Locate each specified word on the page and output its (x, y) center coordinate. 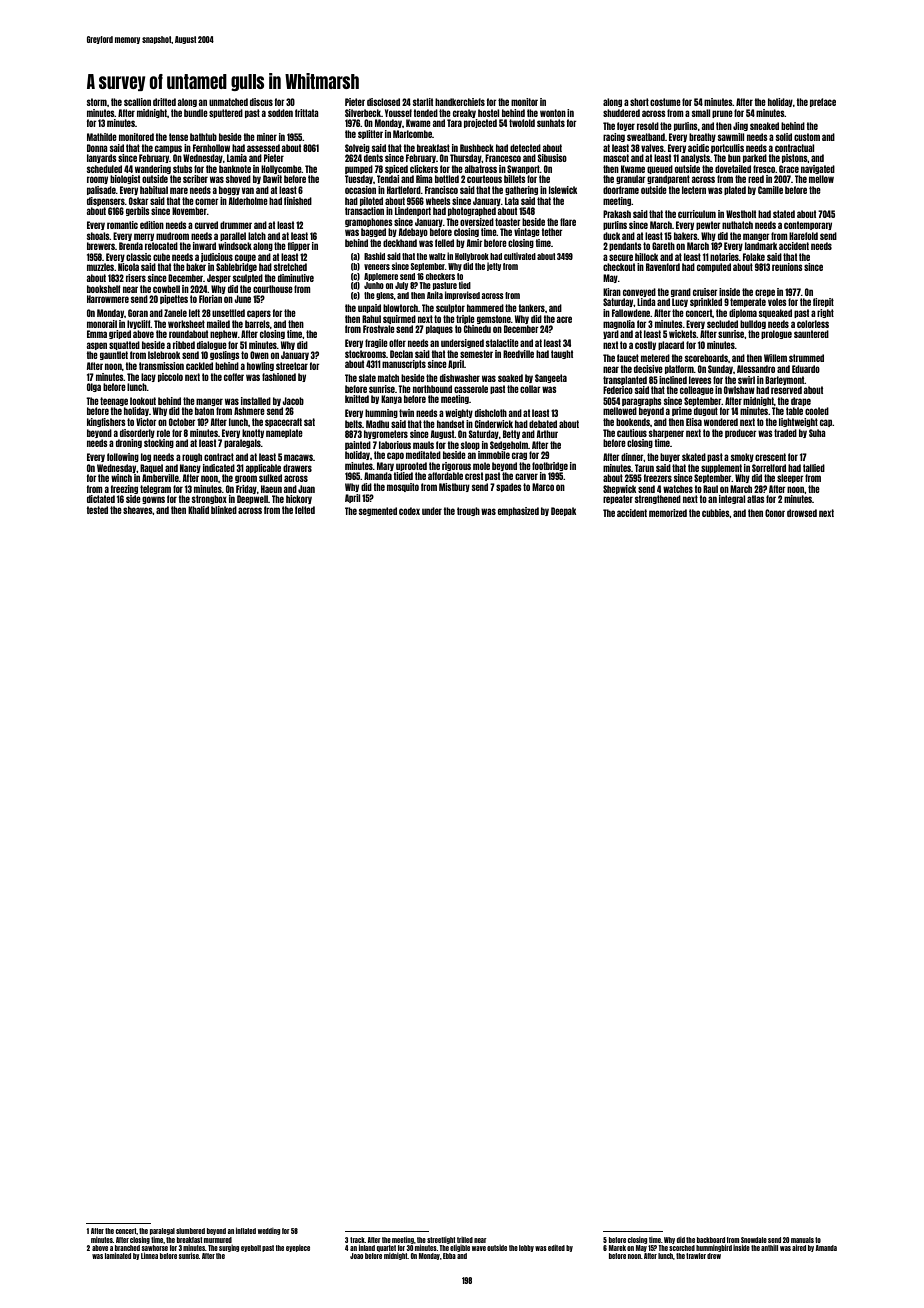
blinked (224, 510)
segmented (378, 511)
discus (261, 102)
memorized (668, 513)
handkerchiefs (460, 102)
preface (823, 102)
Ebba (449, 1256)
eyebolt (251, 1248)
